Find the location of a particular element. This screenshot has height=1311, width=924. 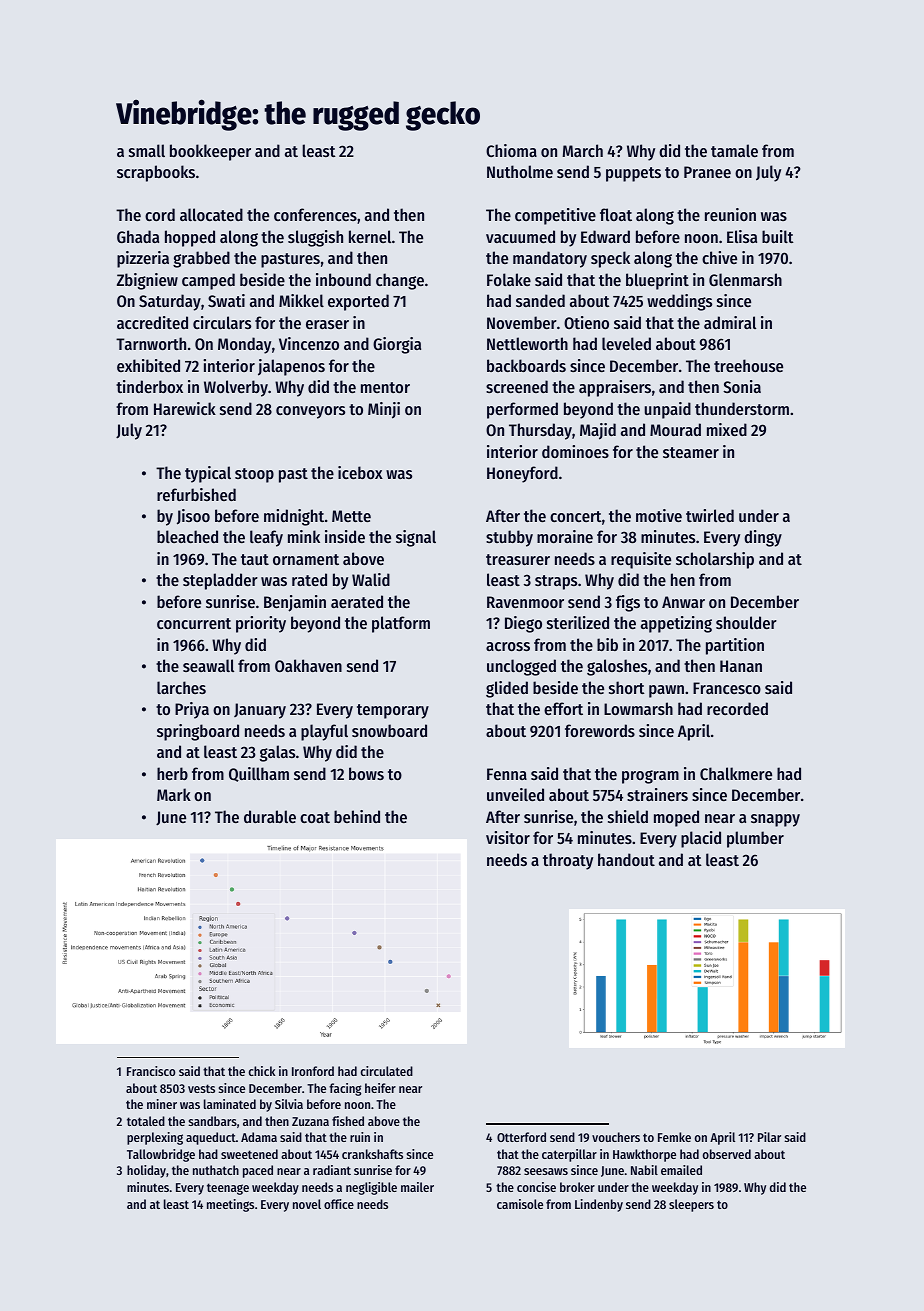

bookkeeper is located at coordinates (210, 152).
